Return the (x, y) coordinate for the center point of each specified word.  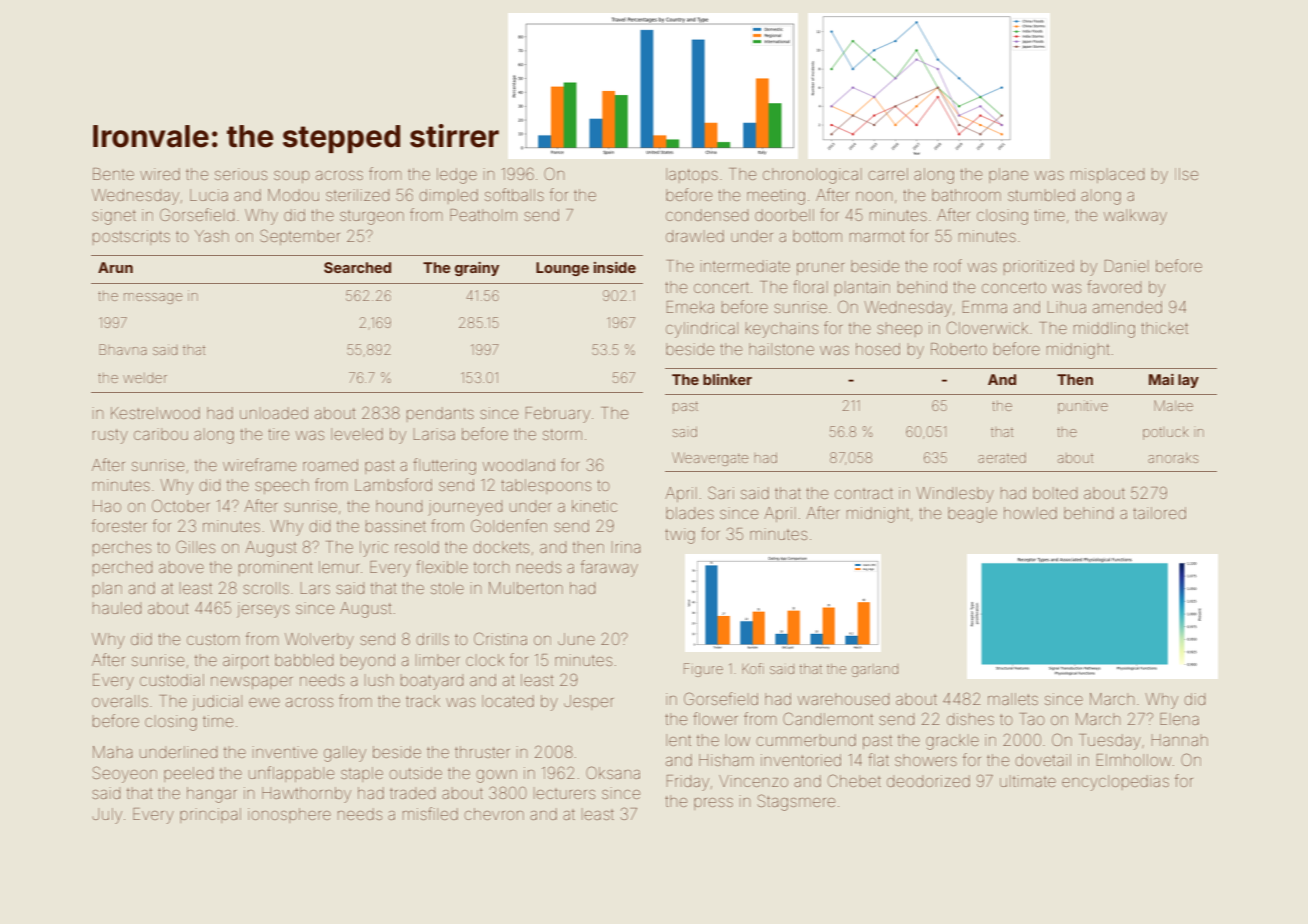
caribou (161, 434)
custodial (172, 680)
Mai (1161, 379)
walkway (1135, 217)
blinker (727, 379)
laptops (692, 175)
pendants (440, 414)
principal (210, 815)
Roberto (959, 349)
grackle (952, 742)
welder (145, 378)
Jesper (589, 702)
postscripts (131, 237)
